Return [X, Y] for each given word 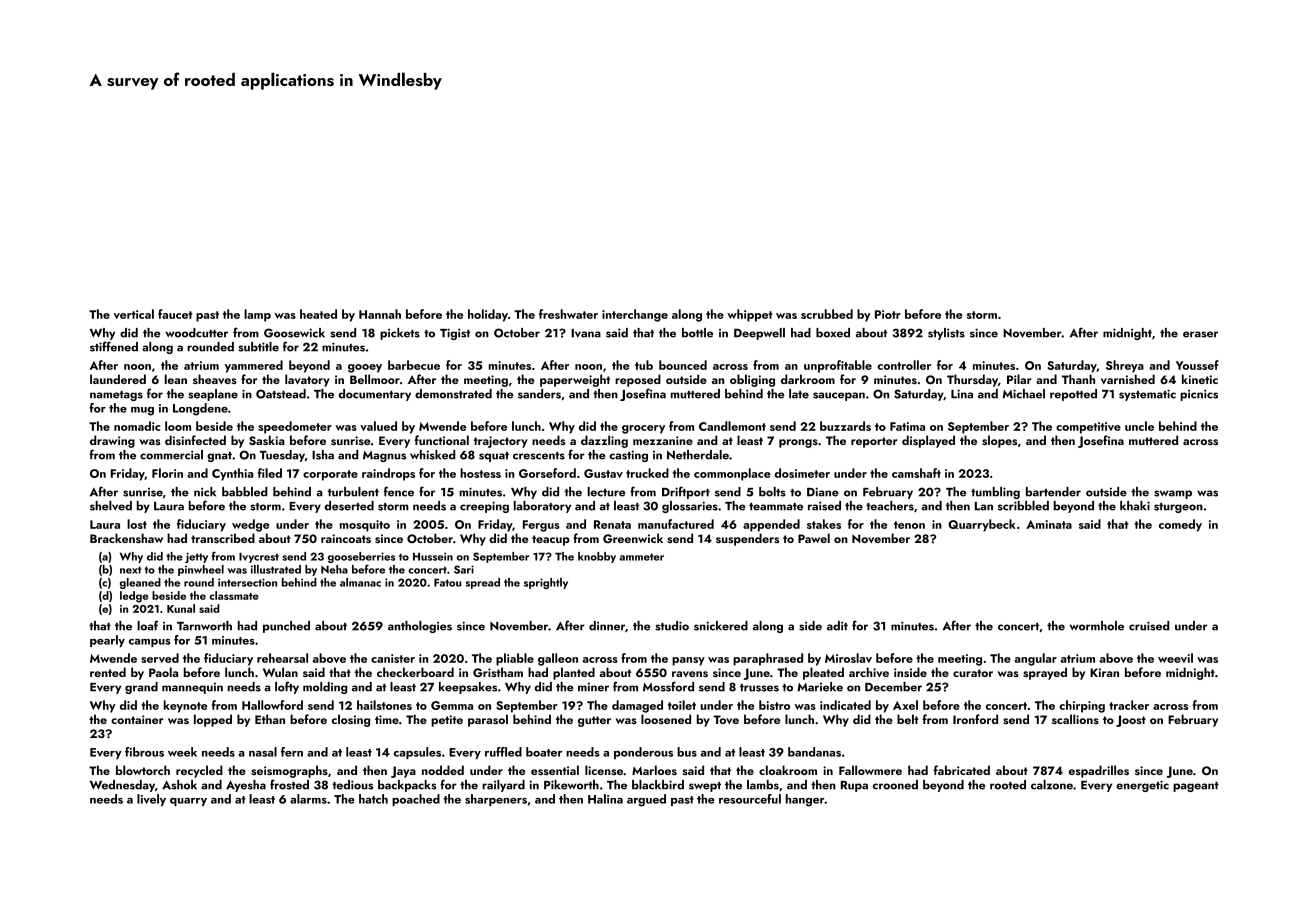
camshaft [916, 473]
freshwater [568, 314]
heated [318, 314]
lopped [213, 720]
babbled [244, 492]
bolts [772, 492]
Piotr [888, 314]
